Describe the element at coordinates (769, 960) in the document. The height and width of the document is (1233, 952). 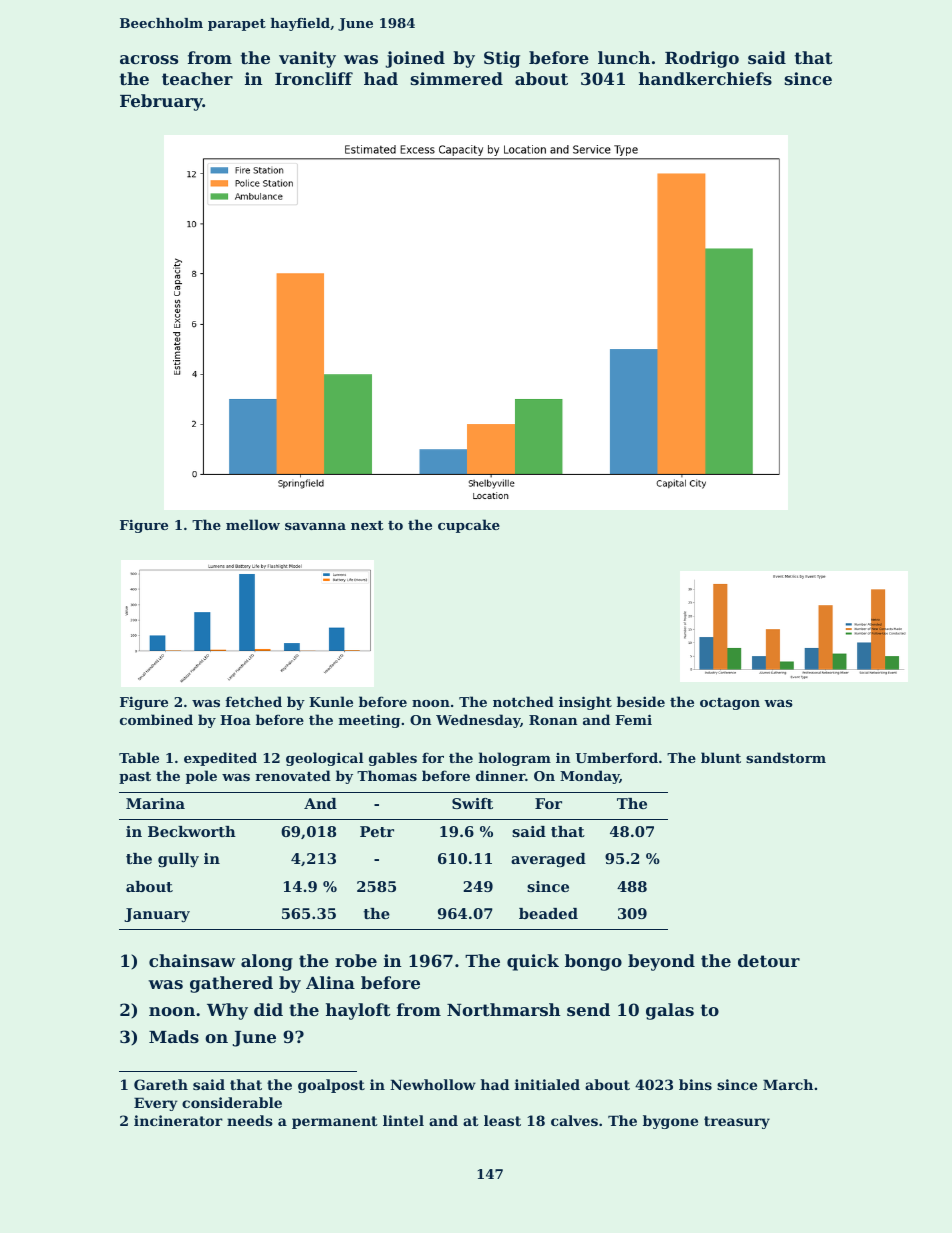
I see `detour` at that location.
